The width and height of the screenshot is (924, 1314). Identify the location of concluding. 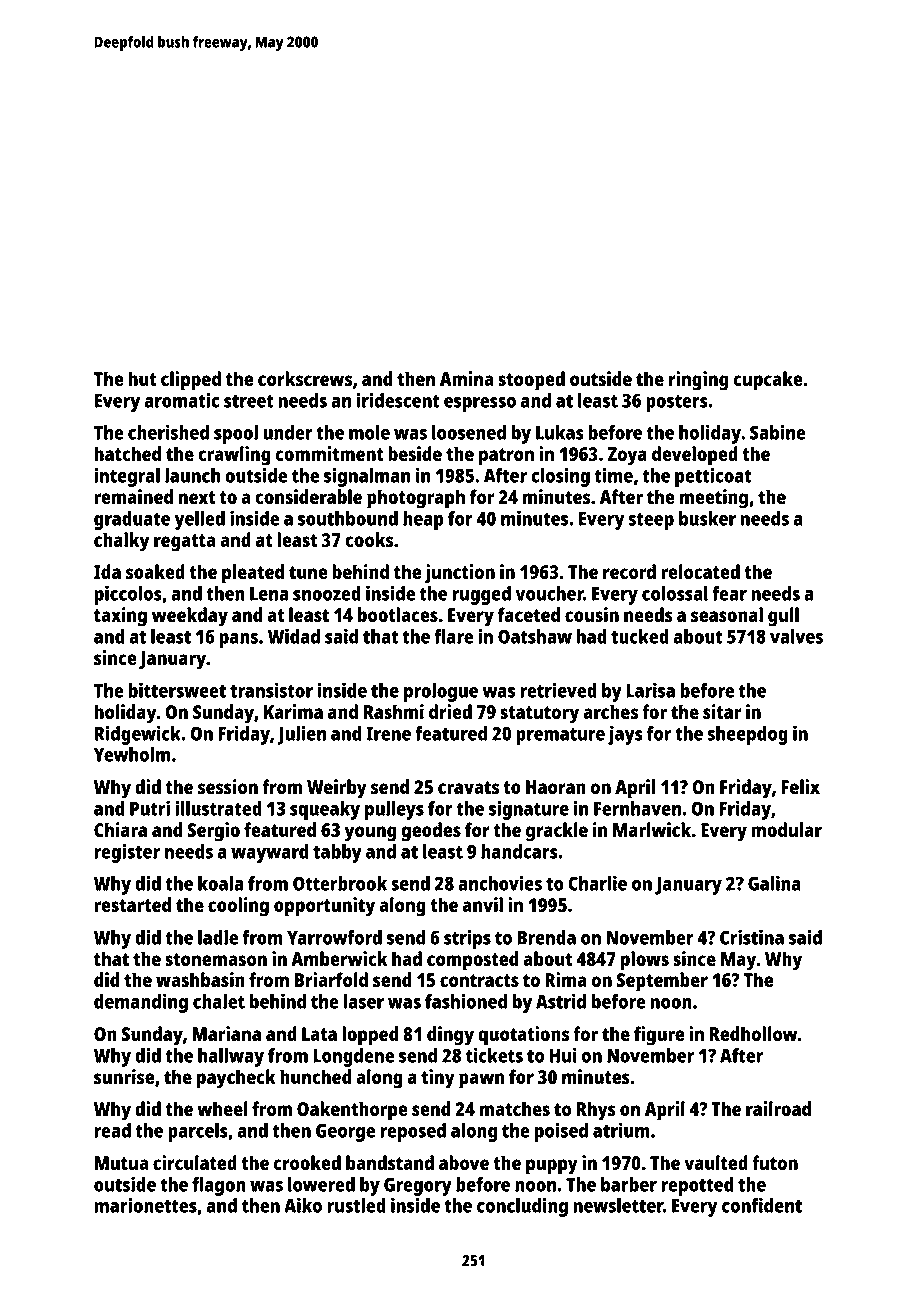
(522, 1207).
